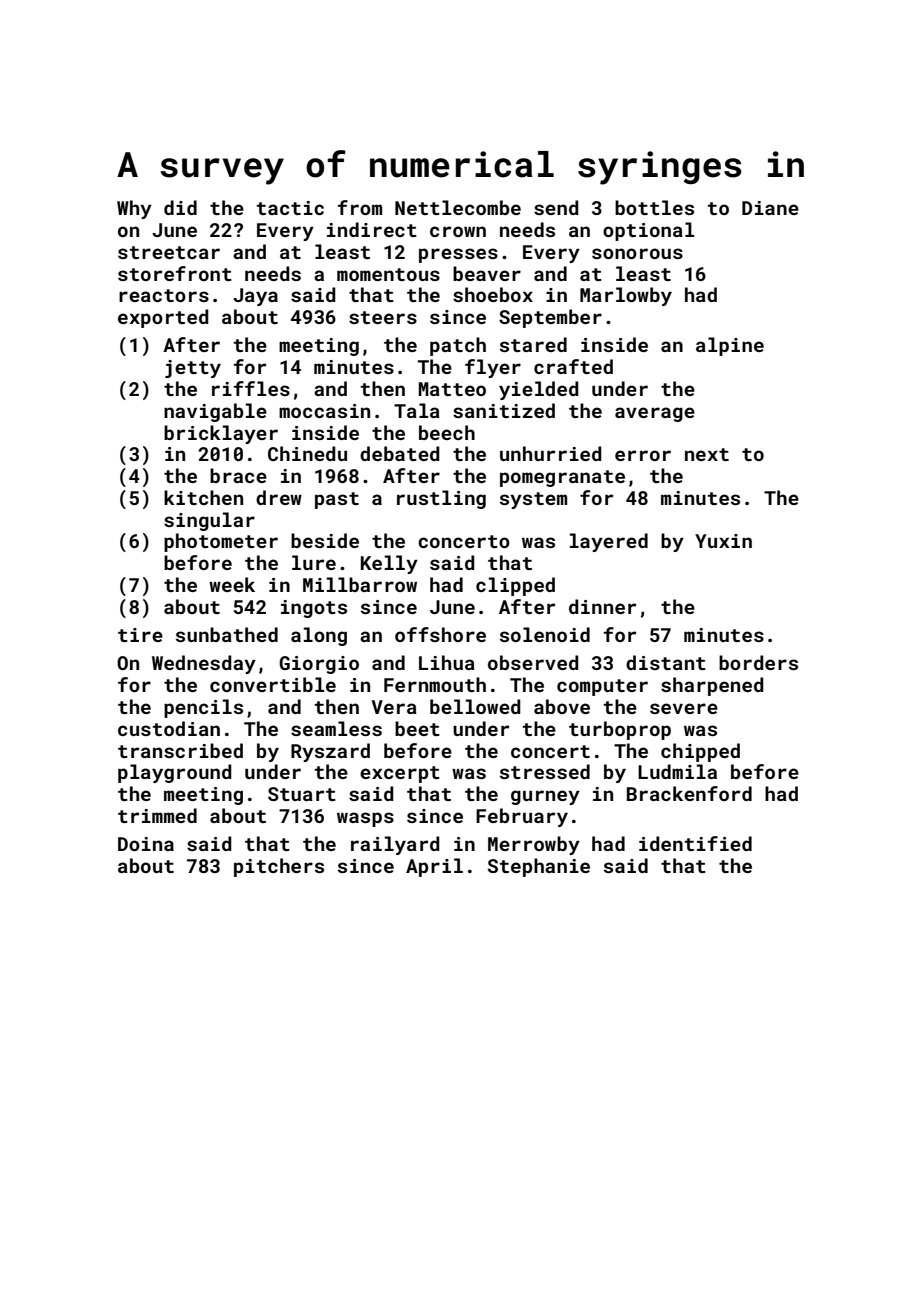  I want to click on Brackenford, so click(689, 793).
